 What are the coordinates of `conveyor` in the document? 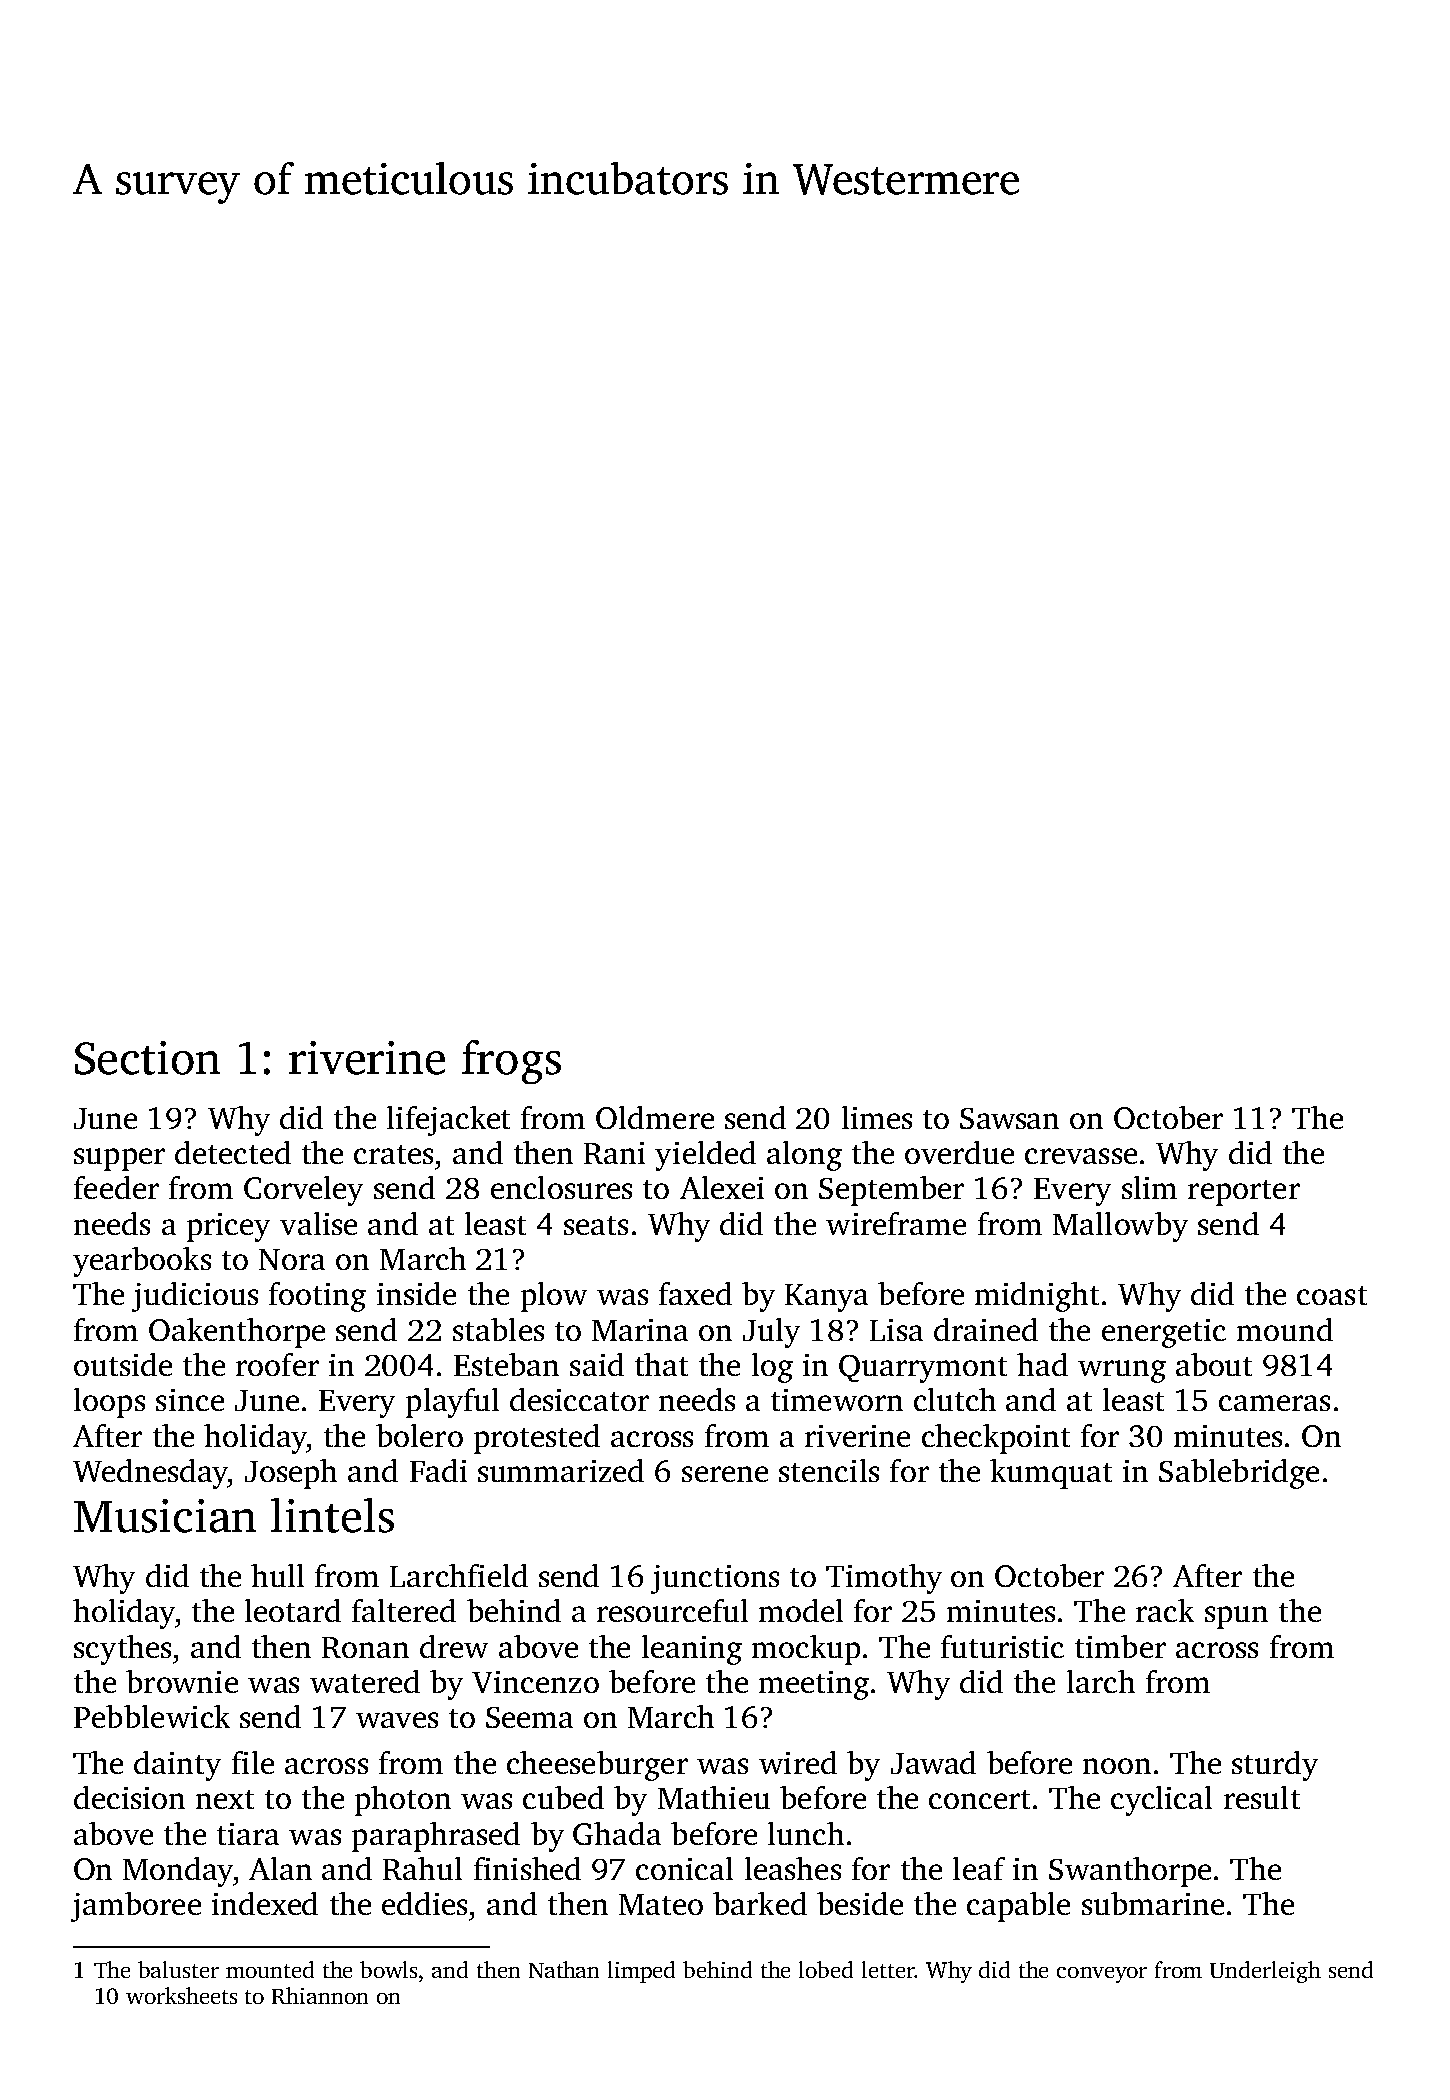 It's located at (1102, 1975).
